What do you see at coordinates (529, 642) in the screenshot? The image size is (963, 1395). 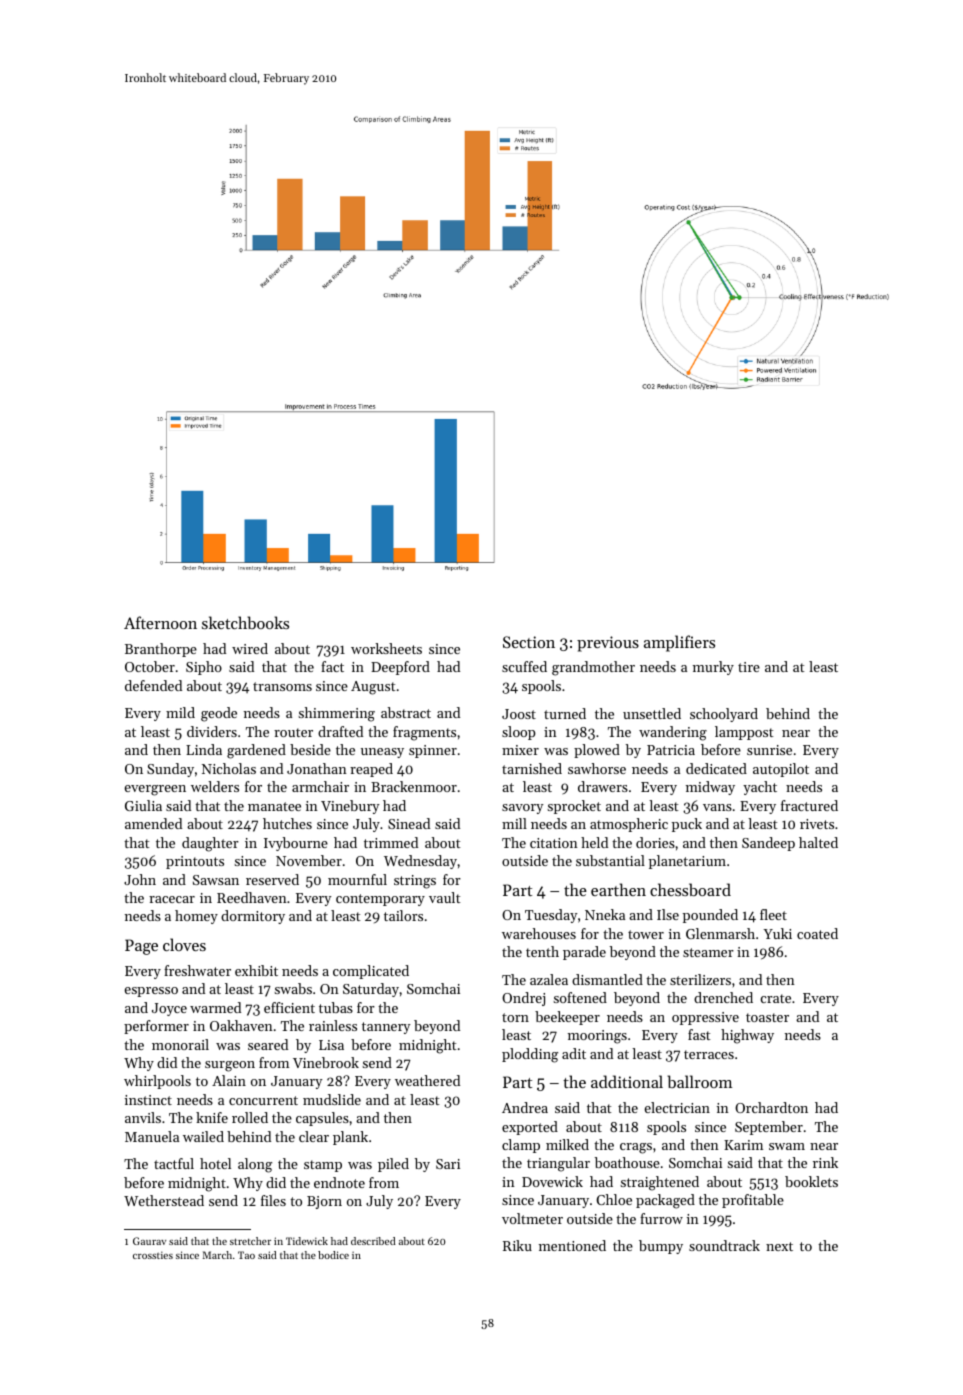 I see `Section` at bounding box center [529, 642].
